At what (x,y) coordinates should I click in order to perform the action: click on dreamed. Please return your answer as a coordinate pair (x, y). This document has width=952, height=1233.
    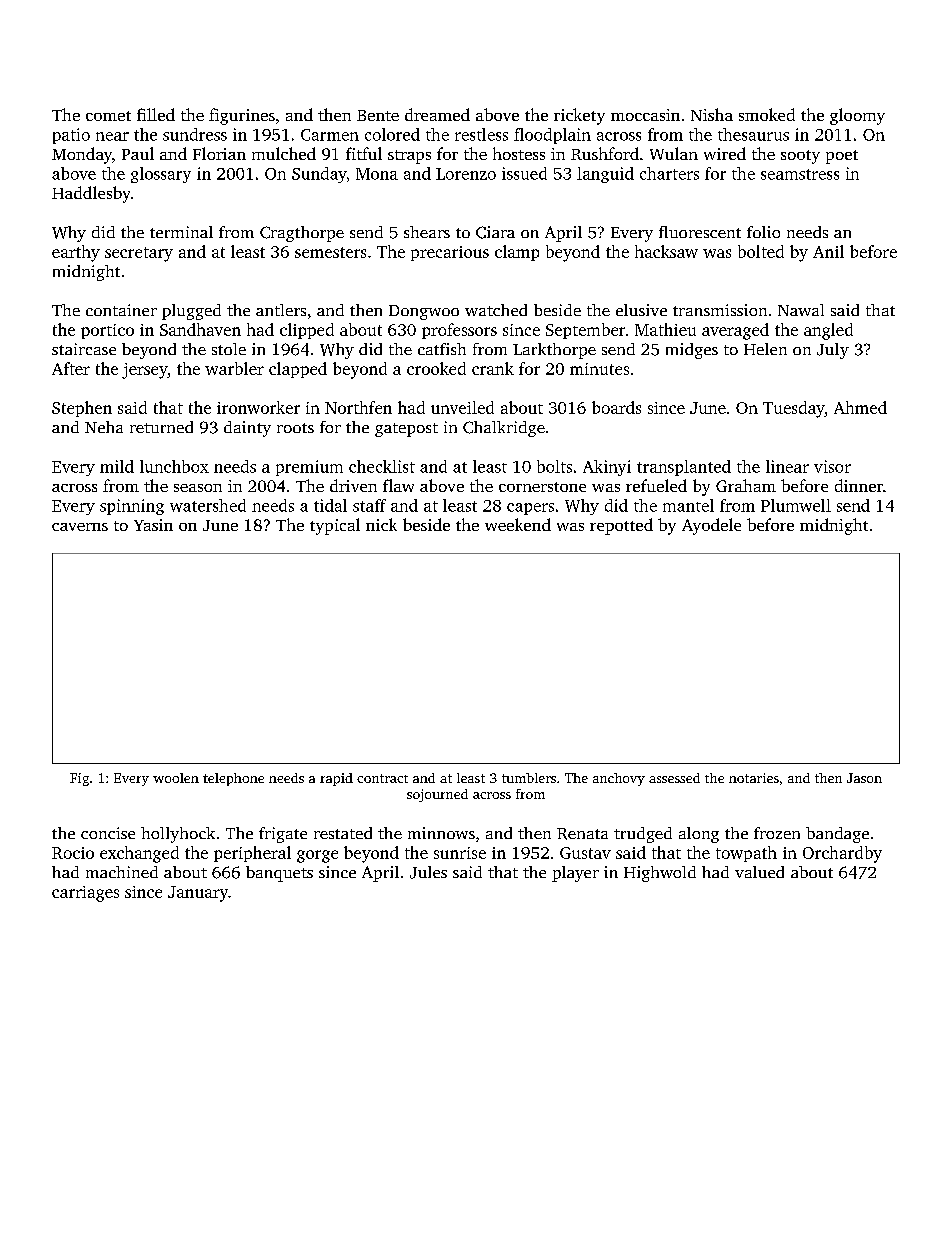
    Looking at the image, I should click on (437, 114).
